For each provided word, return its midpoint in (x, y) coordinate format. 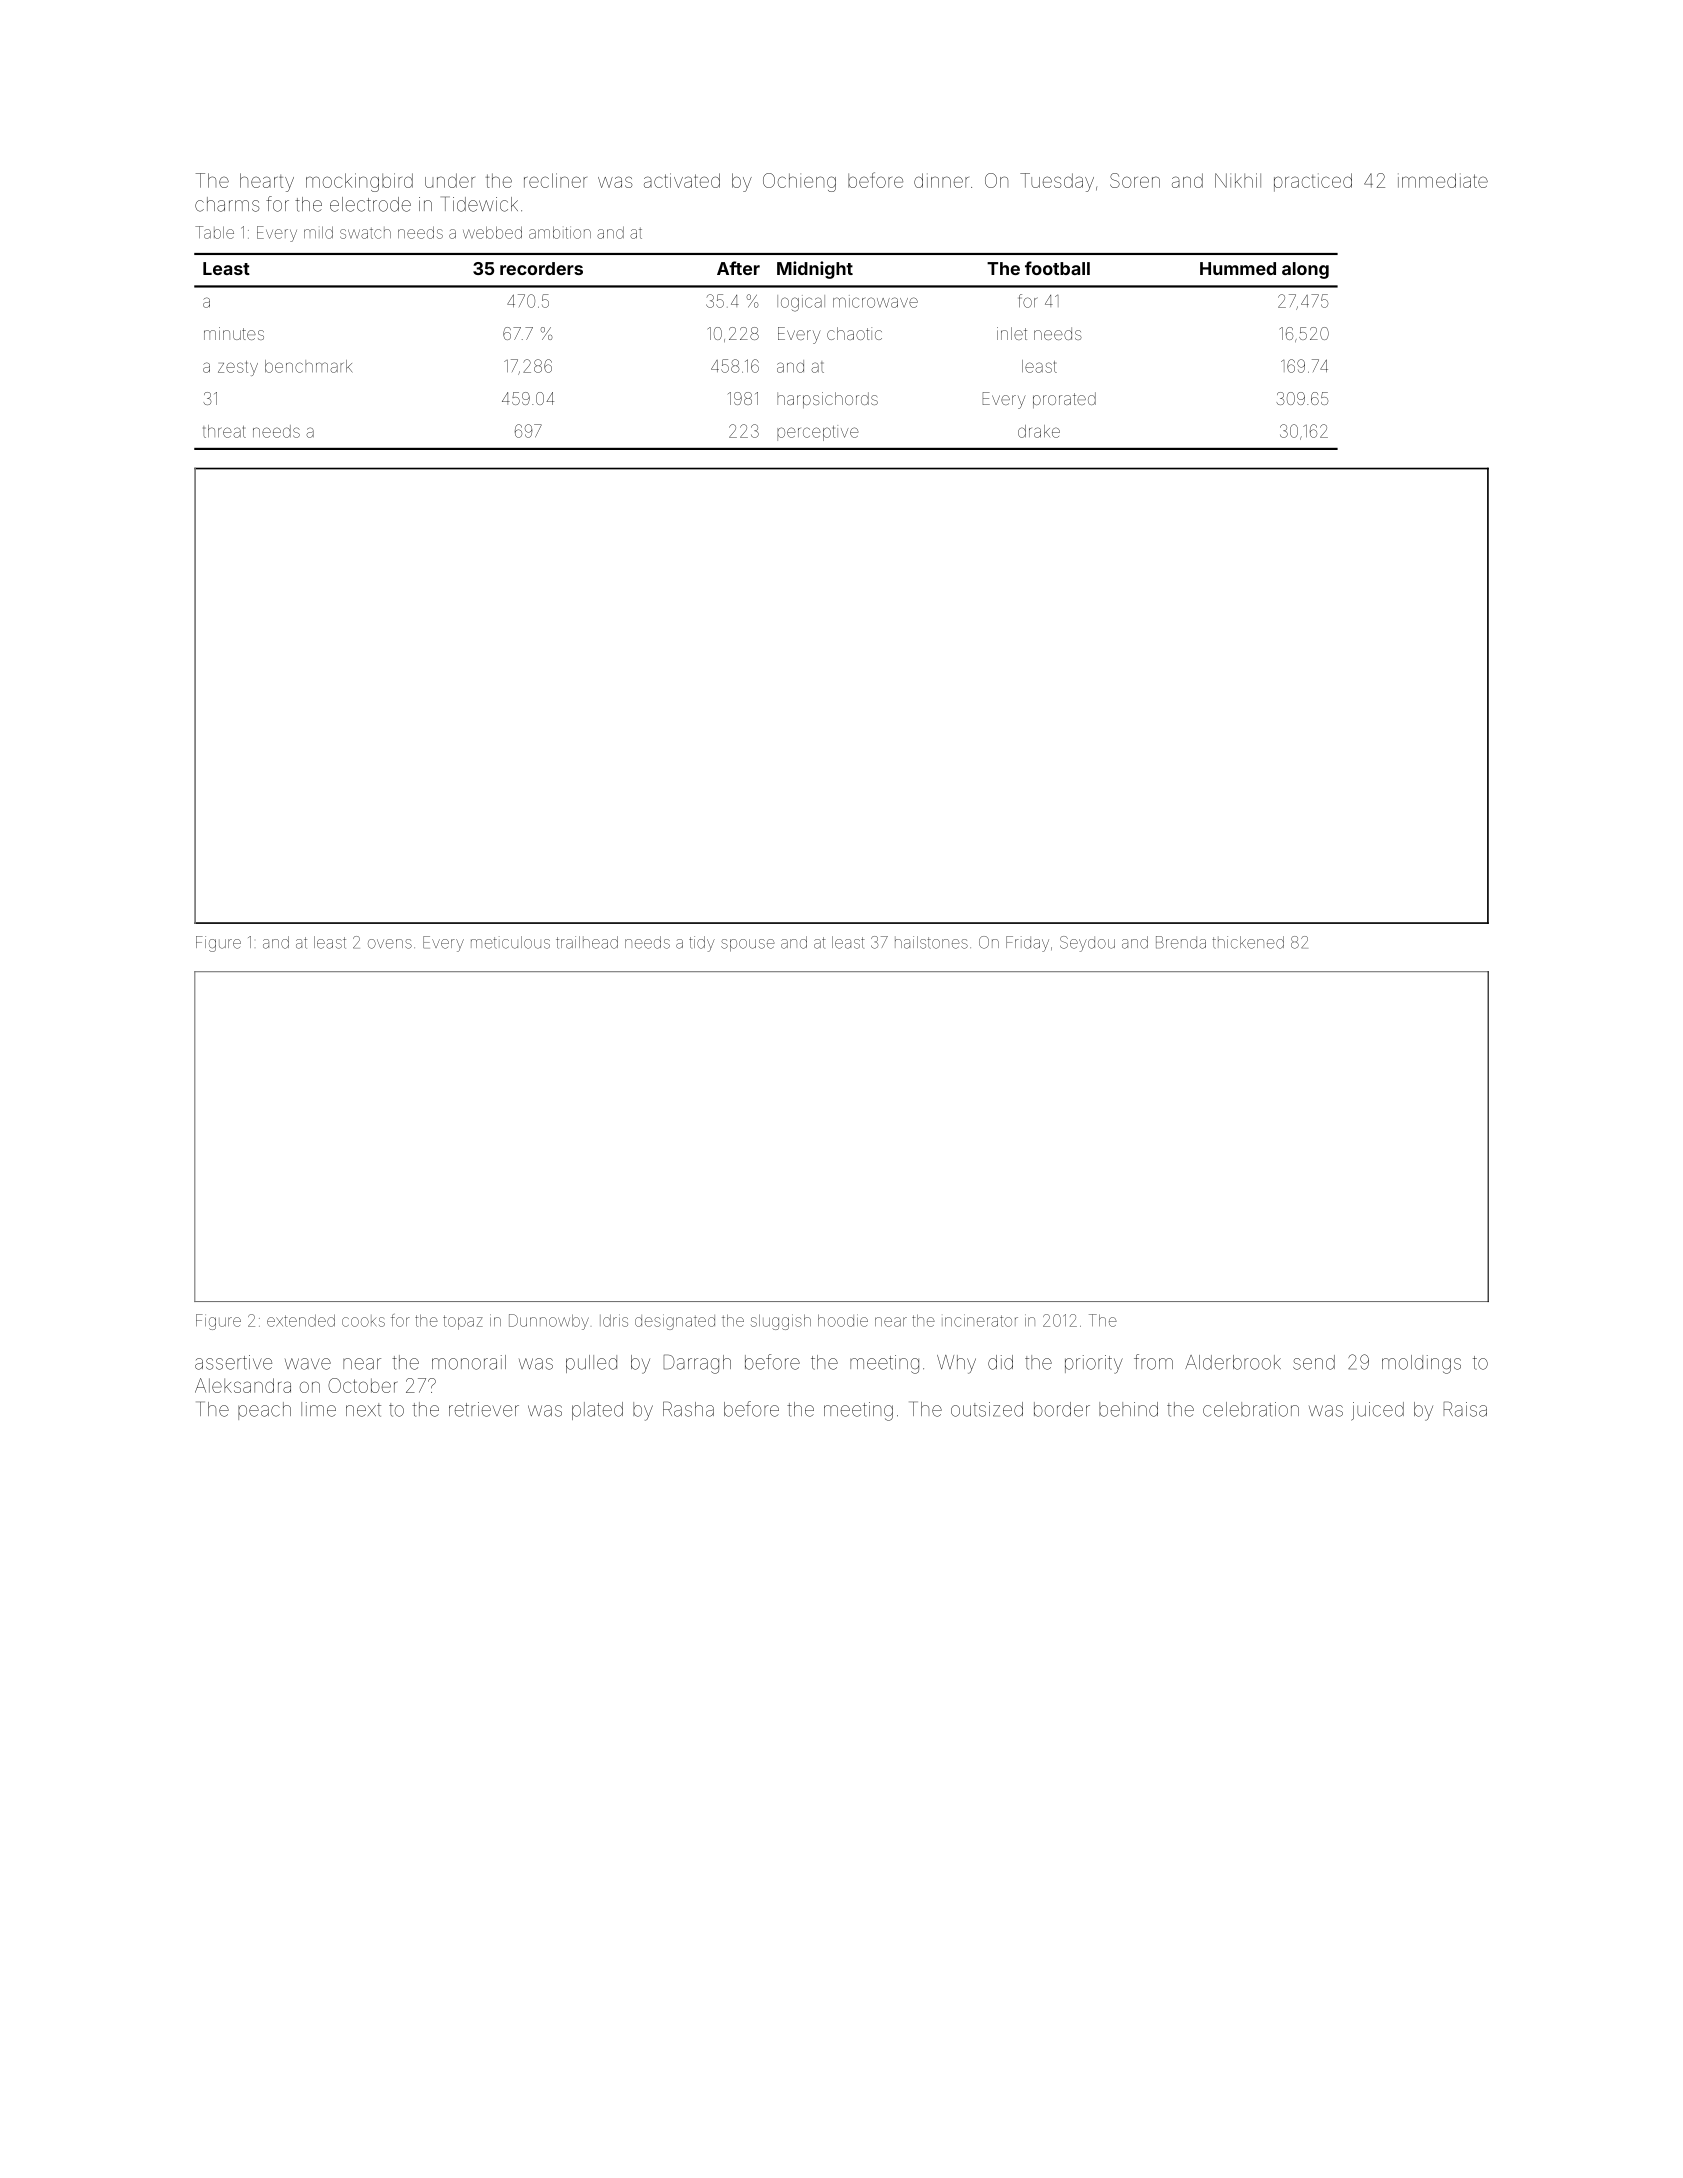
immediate (1443, 180)
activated (682, 180)
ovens (390, 944)
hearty (267, 182)
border (1062, 1409)
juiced (1377, 1411)
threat (224, 431)
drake (1039, 431)
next (363, 1410)
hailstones (931, 942)
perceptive (818, 433)
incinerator (980, 1320)
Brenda (1181, 942)
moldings (1421, 1364)
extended (301, 1320)
